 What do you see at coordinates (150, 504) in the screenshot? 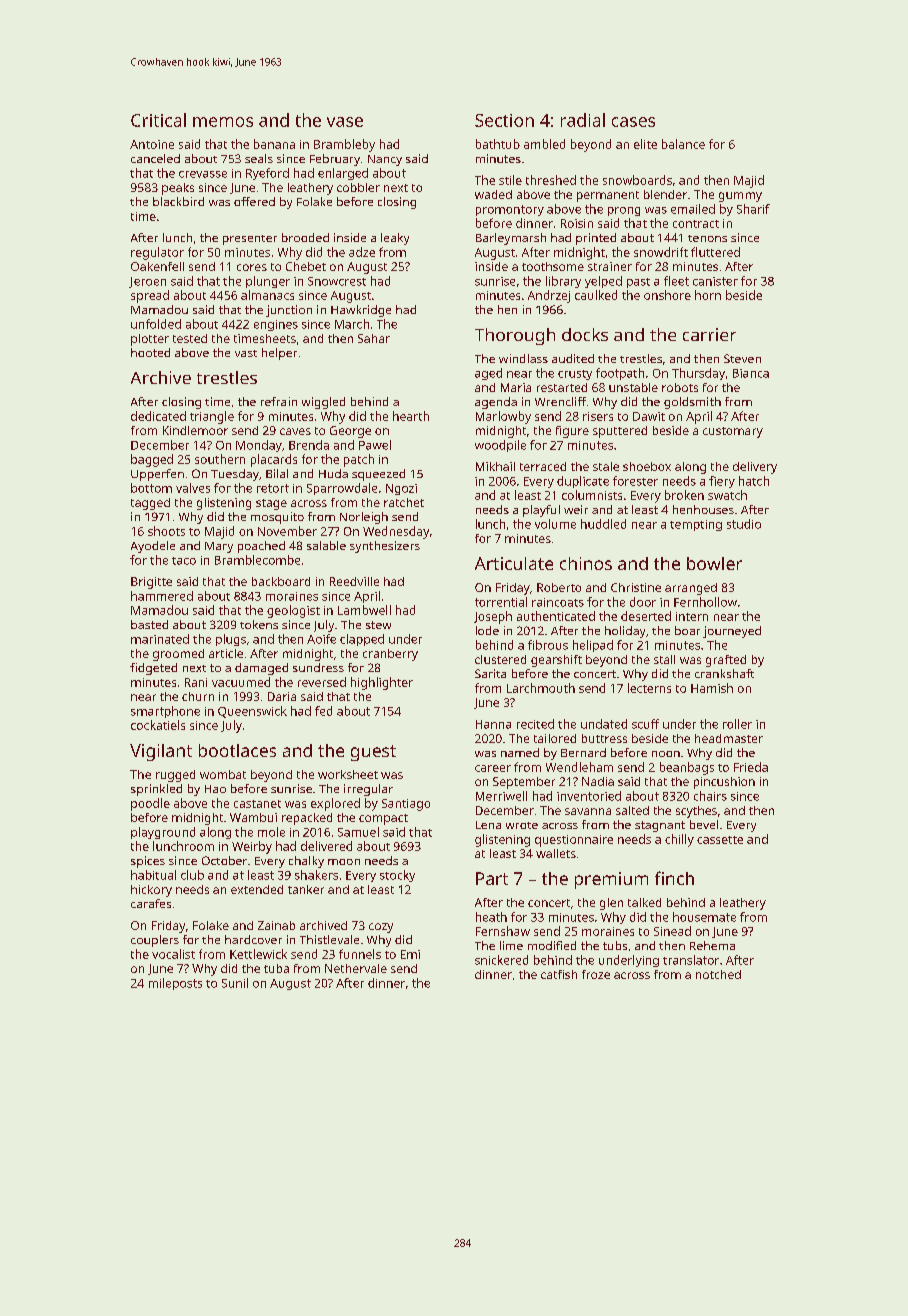
I see `tagged` at bounding box center [150, 504].
